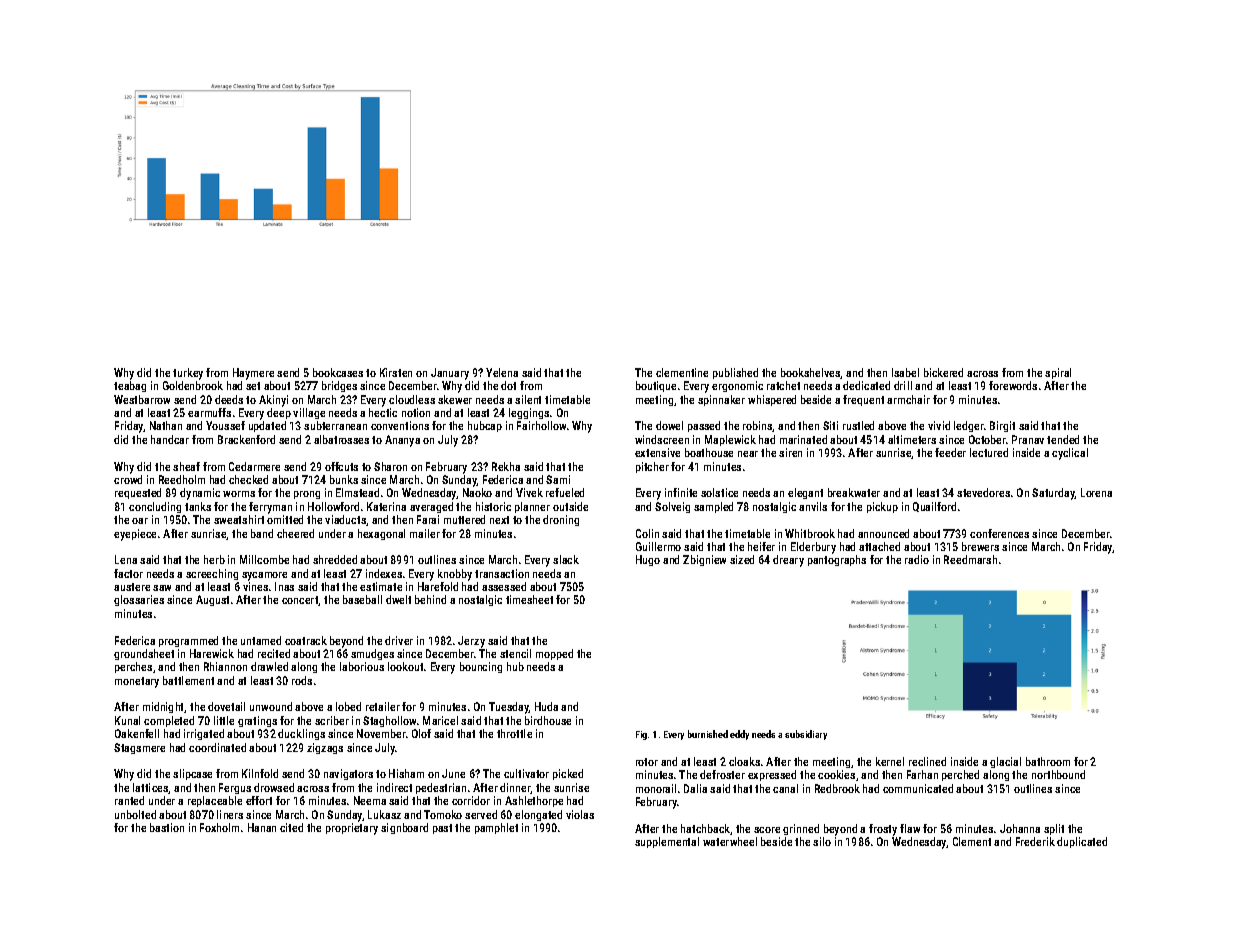 Image resolution: width=1233 pixels, height=952 pixels. I want to click on duplicated, so click(1082, 842).
